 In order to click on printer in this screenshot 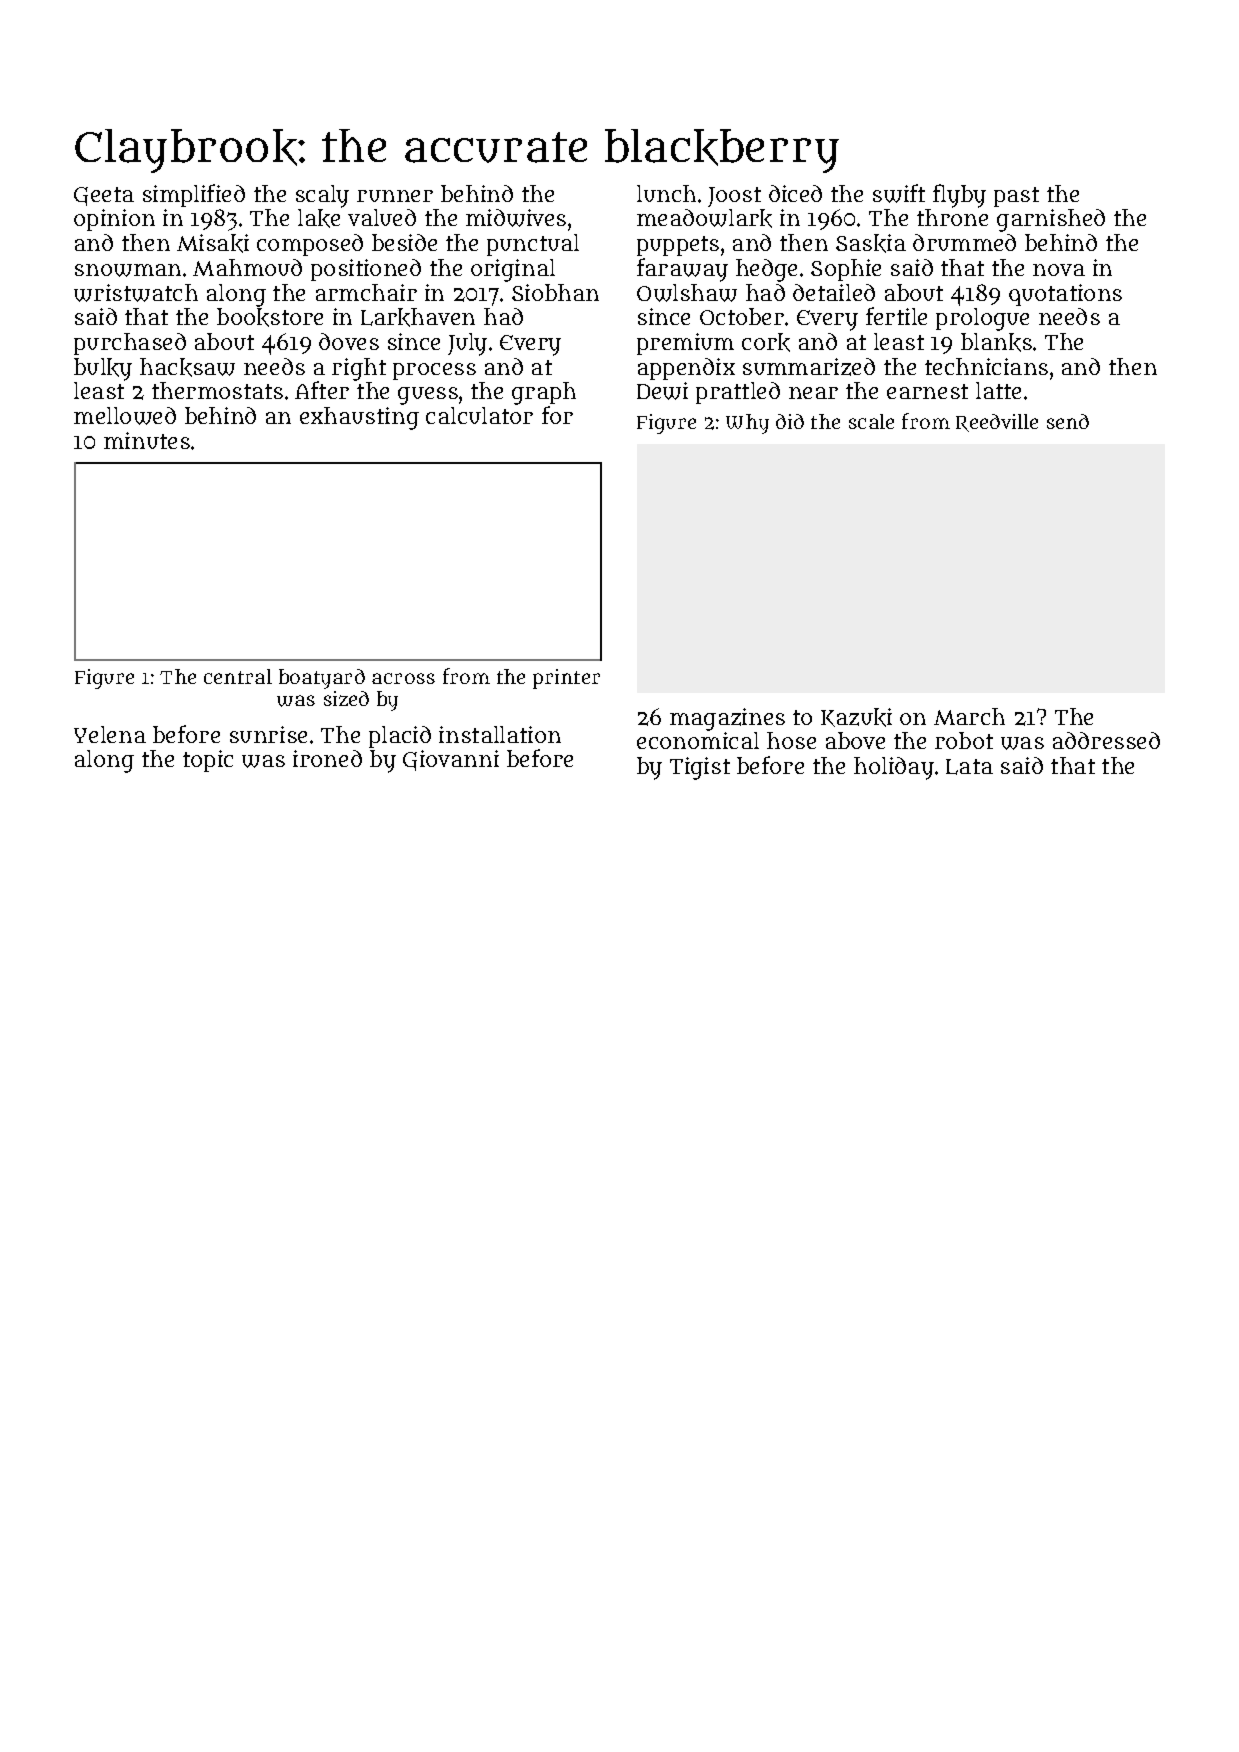, I will do `click(566, 679)`.
